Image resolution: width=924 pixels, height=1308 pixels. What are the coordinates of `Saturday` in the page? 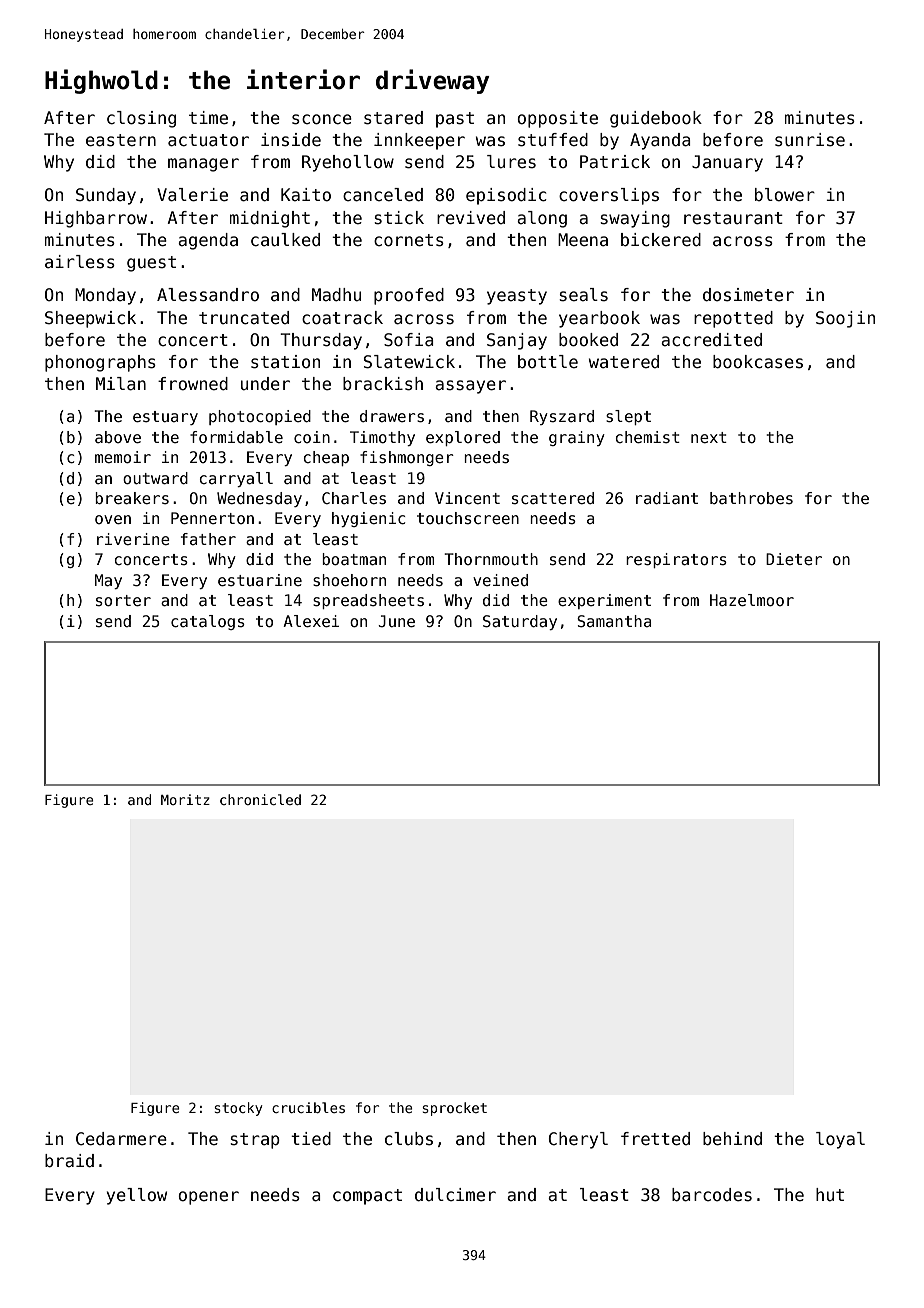 It's located at (520, 622).
